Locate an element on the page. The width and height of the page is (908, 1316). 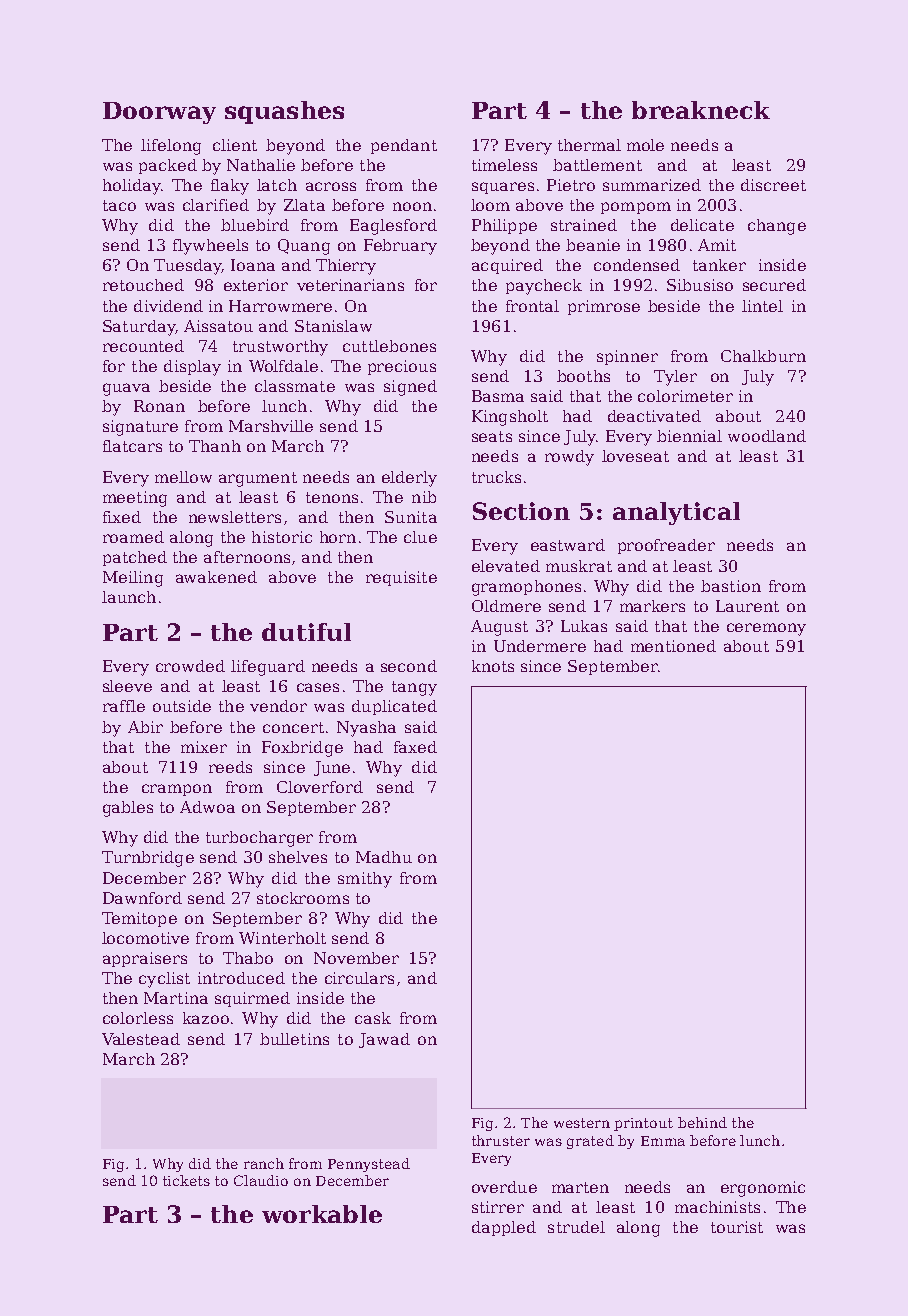
Harrowmere is located at coordinates (280, 306).
